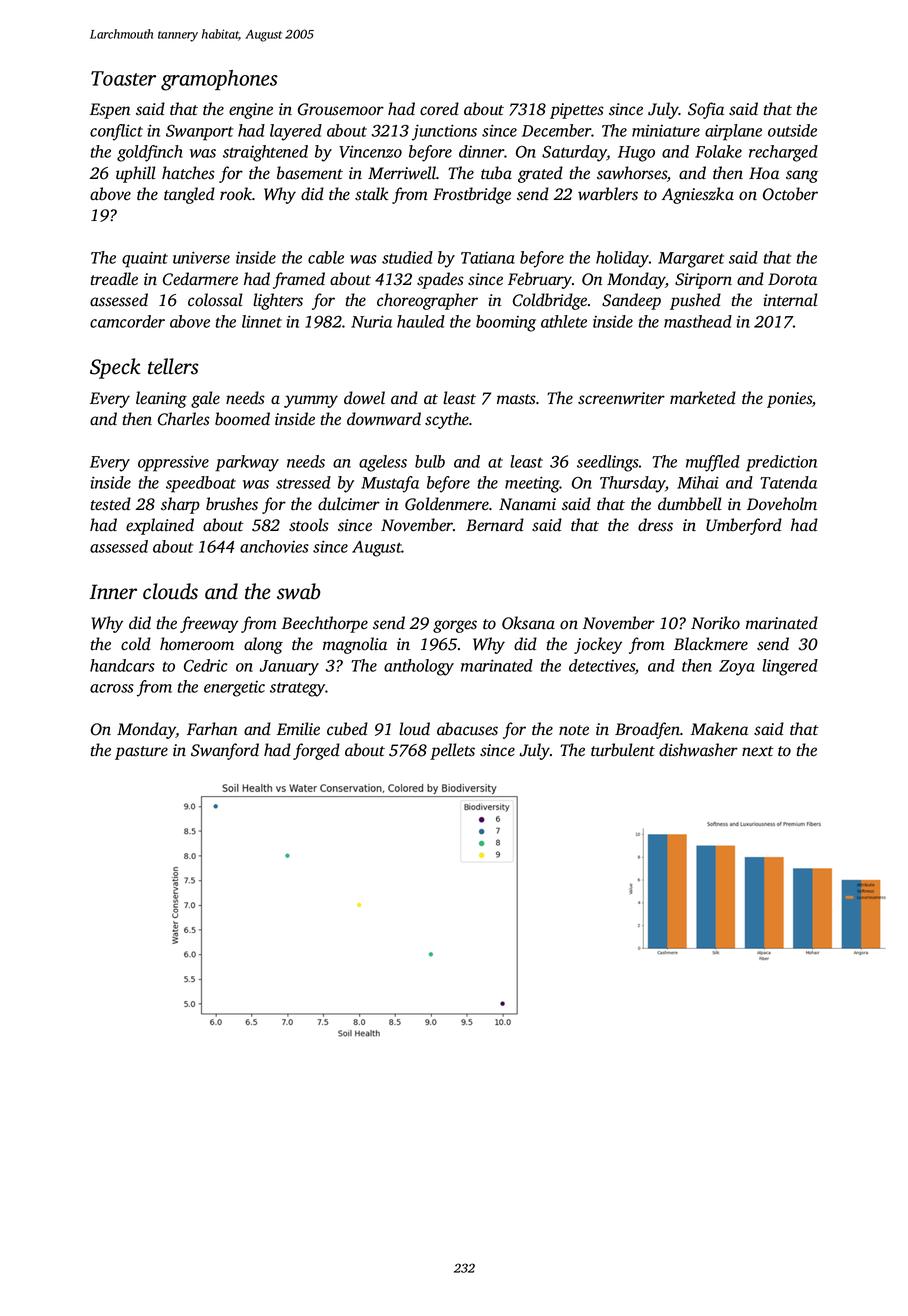 This image has height=1316, width=908. I want to click on Sofia, so click(706, 110).
